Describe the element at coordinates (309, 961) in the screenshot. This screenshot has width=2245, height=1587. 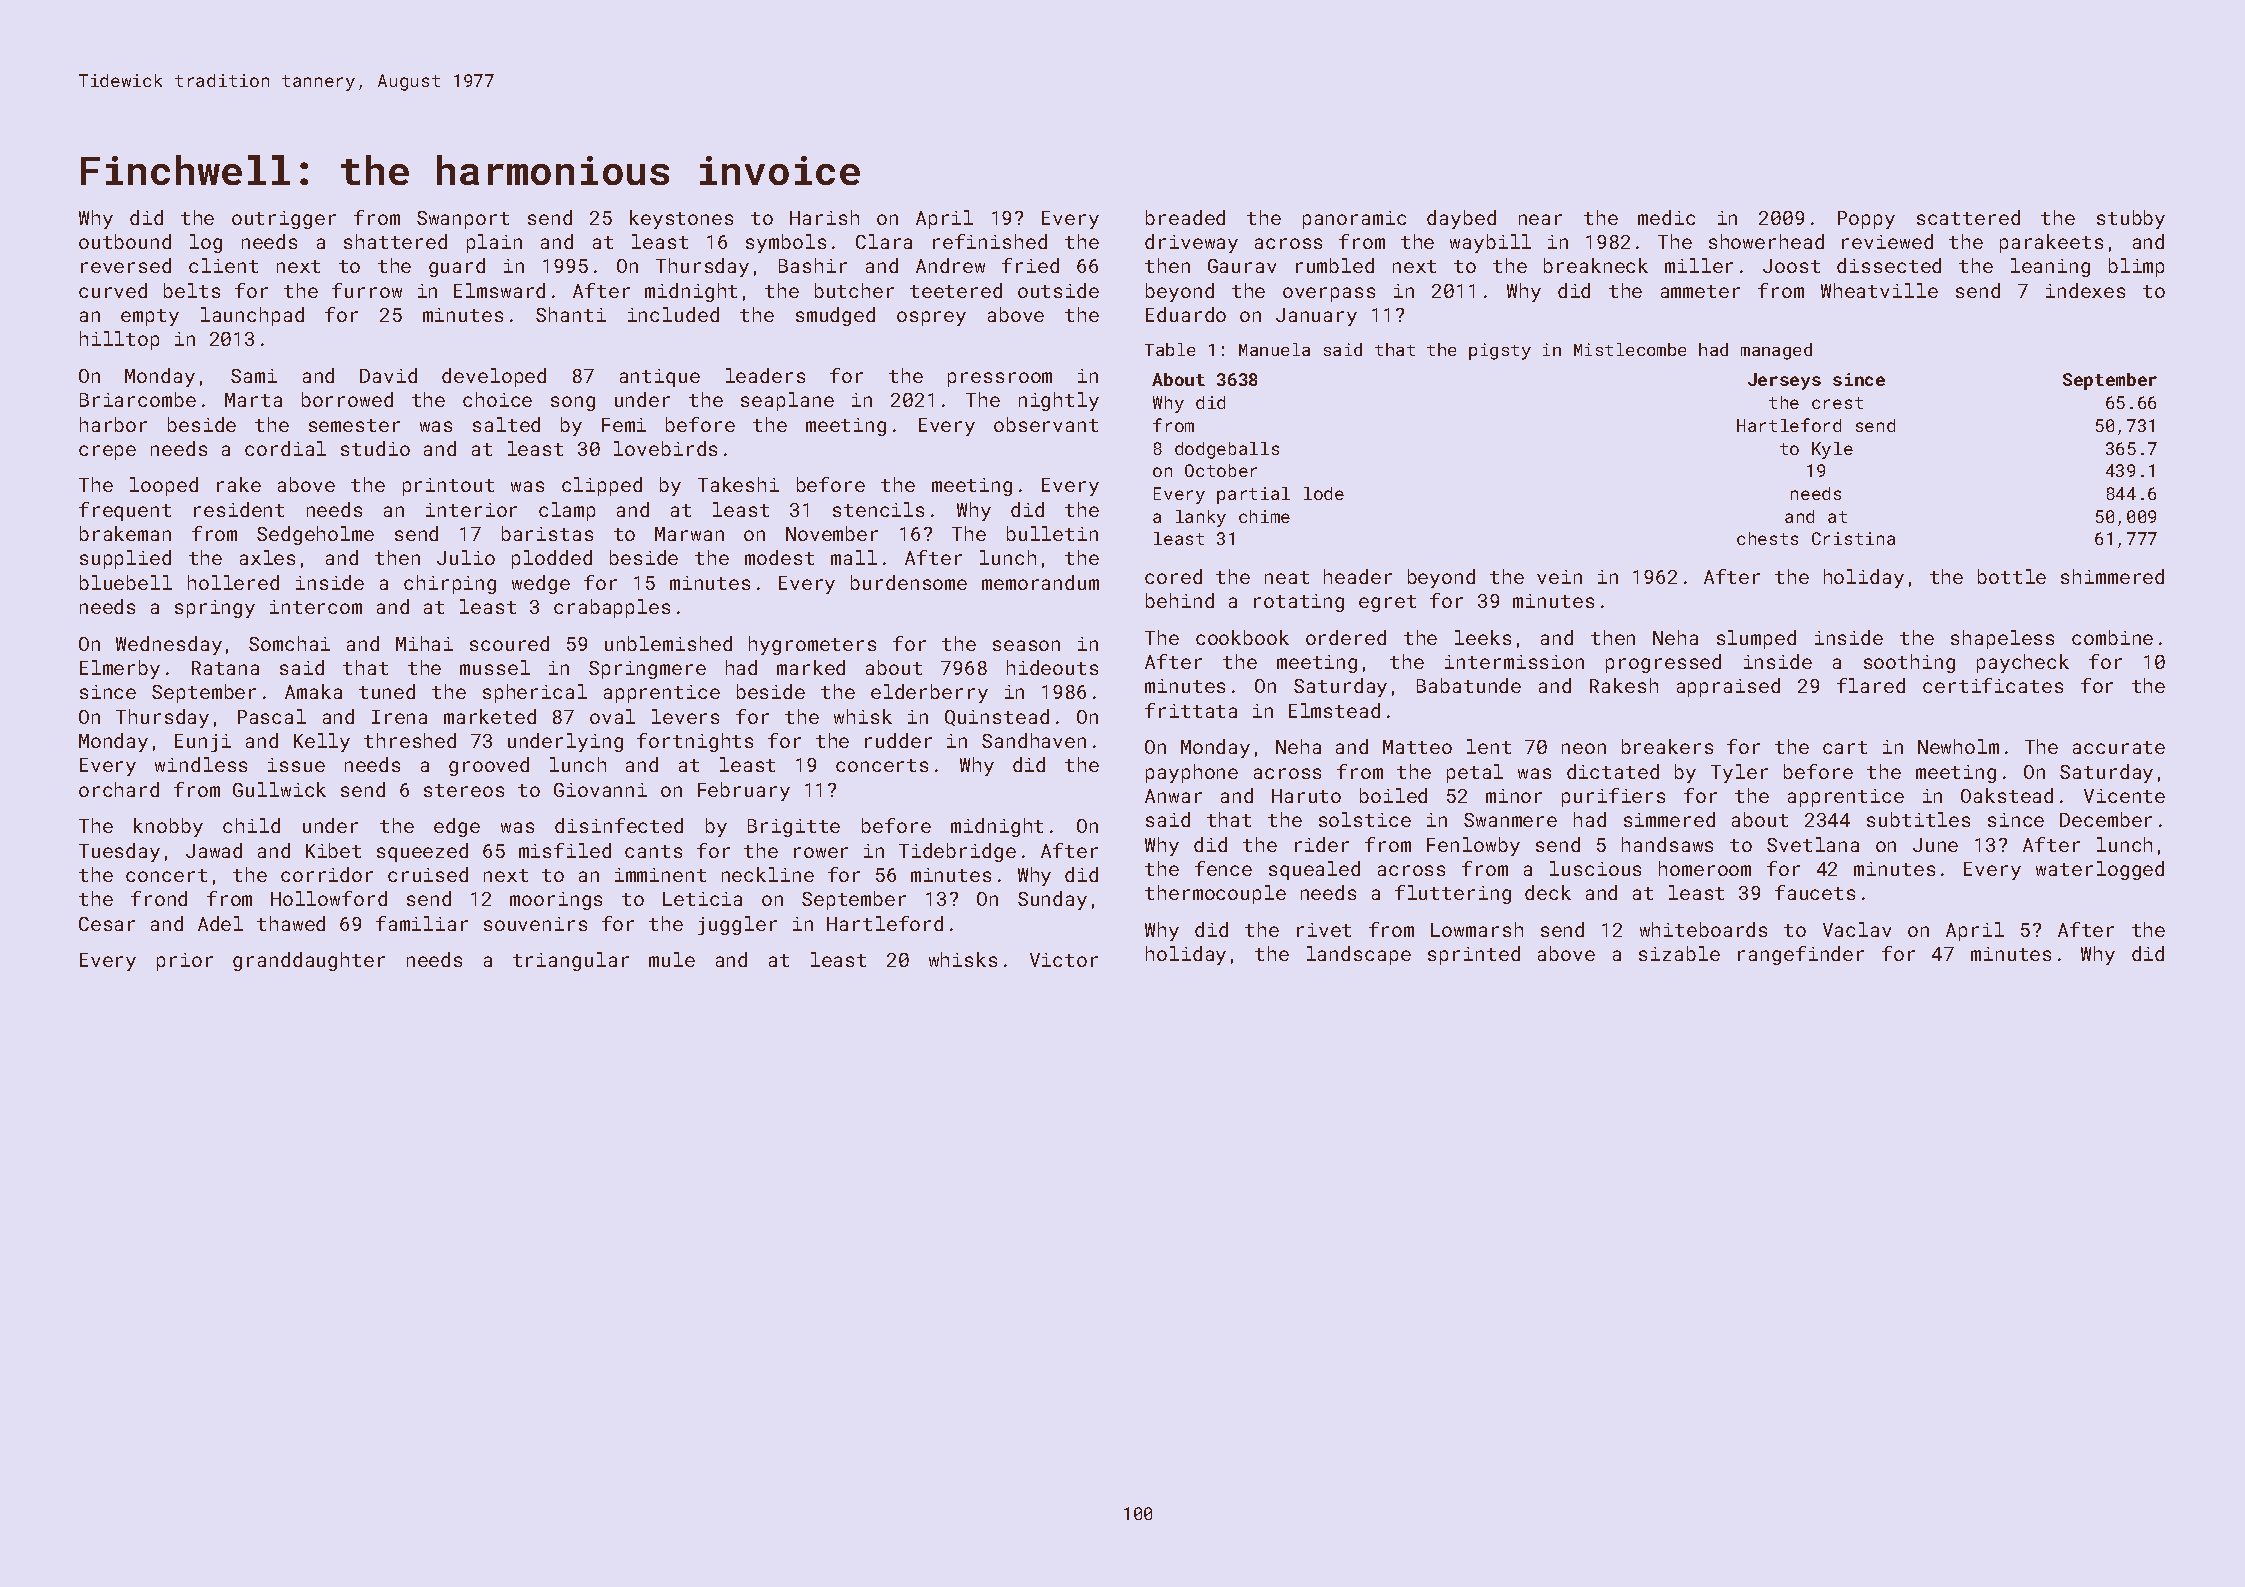
I see `granddaughter` at that location.
